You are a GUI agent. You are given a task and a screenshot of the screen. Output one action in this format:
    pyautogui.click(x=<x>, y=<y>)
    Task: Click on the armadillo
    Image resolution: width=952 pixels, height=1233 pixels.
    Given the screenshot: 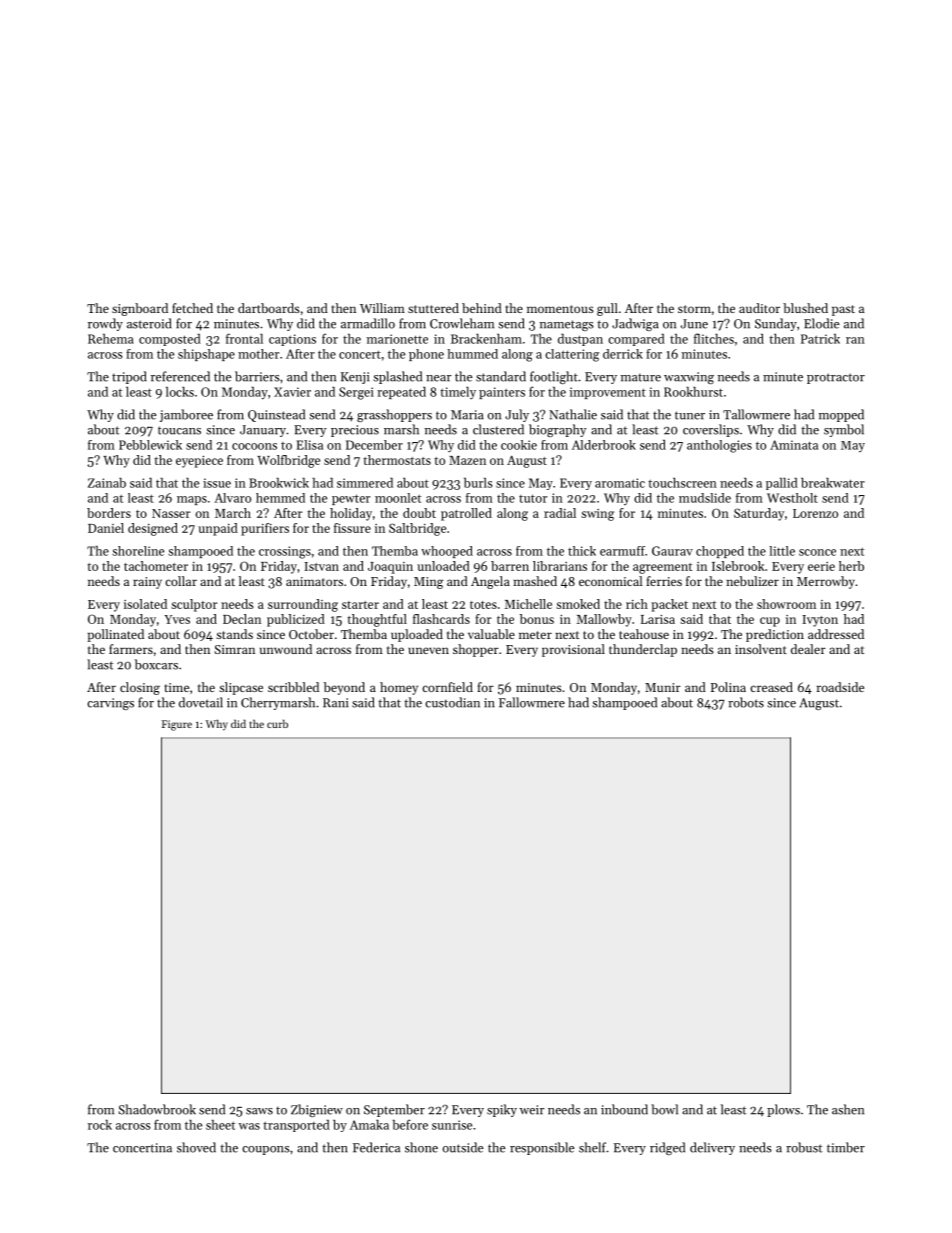 What is the action you would take?
    pyautogui.click(x=368, y=323)
